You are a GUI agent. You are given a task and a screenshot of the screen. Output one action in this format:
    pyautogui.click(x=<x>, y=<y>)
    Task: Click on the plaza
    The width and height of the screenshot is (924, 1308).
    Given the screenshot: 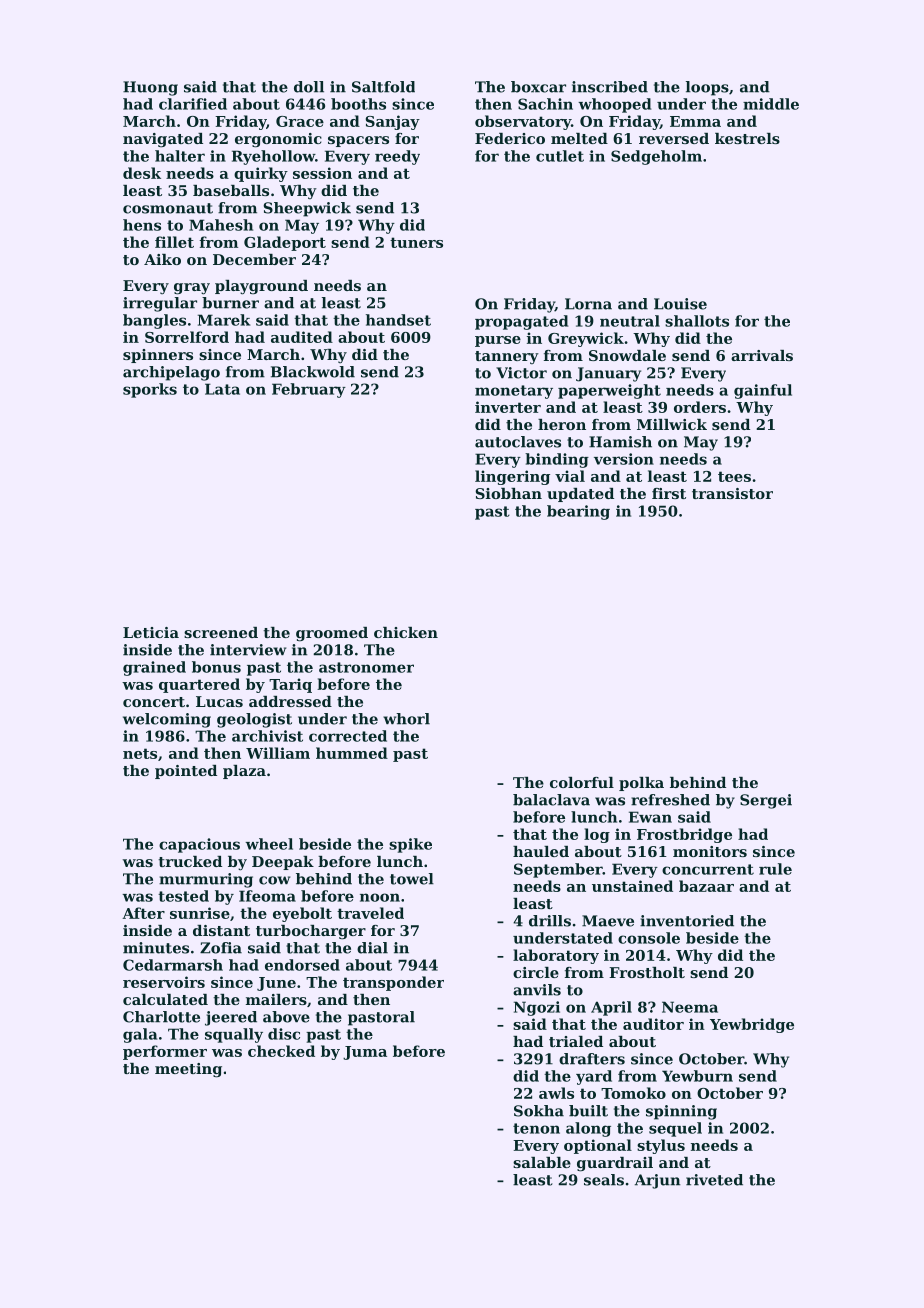 What is the action you would take?
    pyautogui.click(x=244, y=772)
